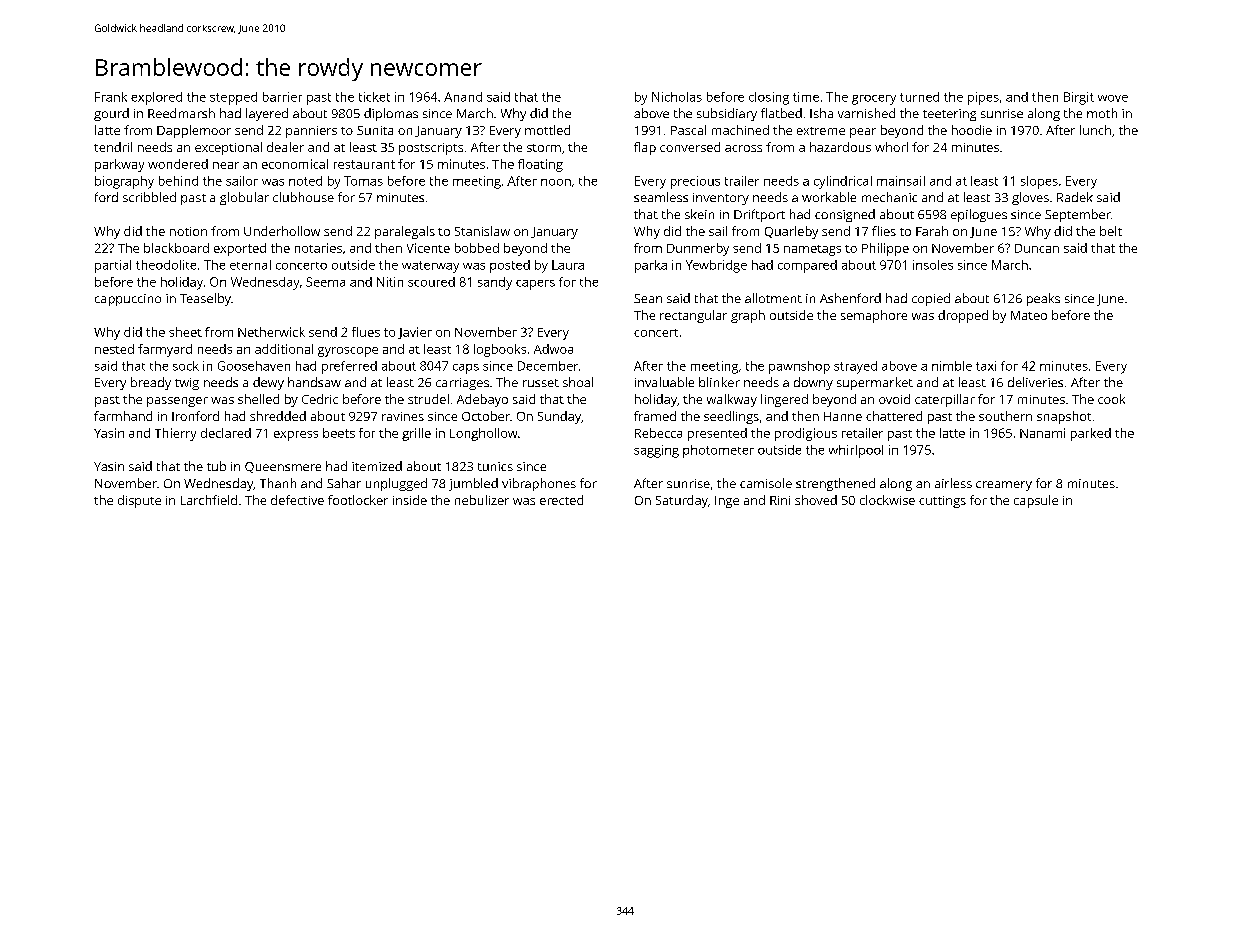  I want to click on gyroscope, so click(348, 352).
